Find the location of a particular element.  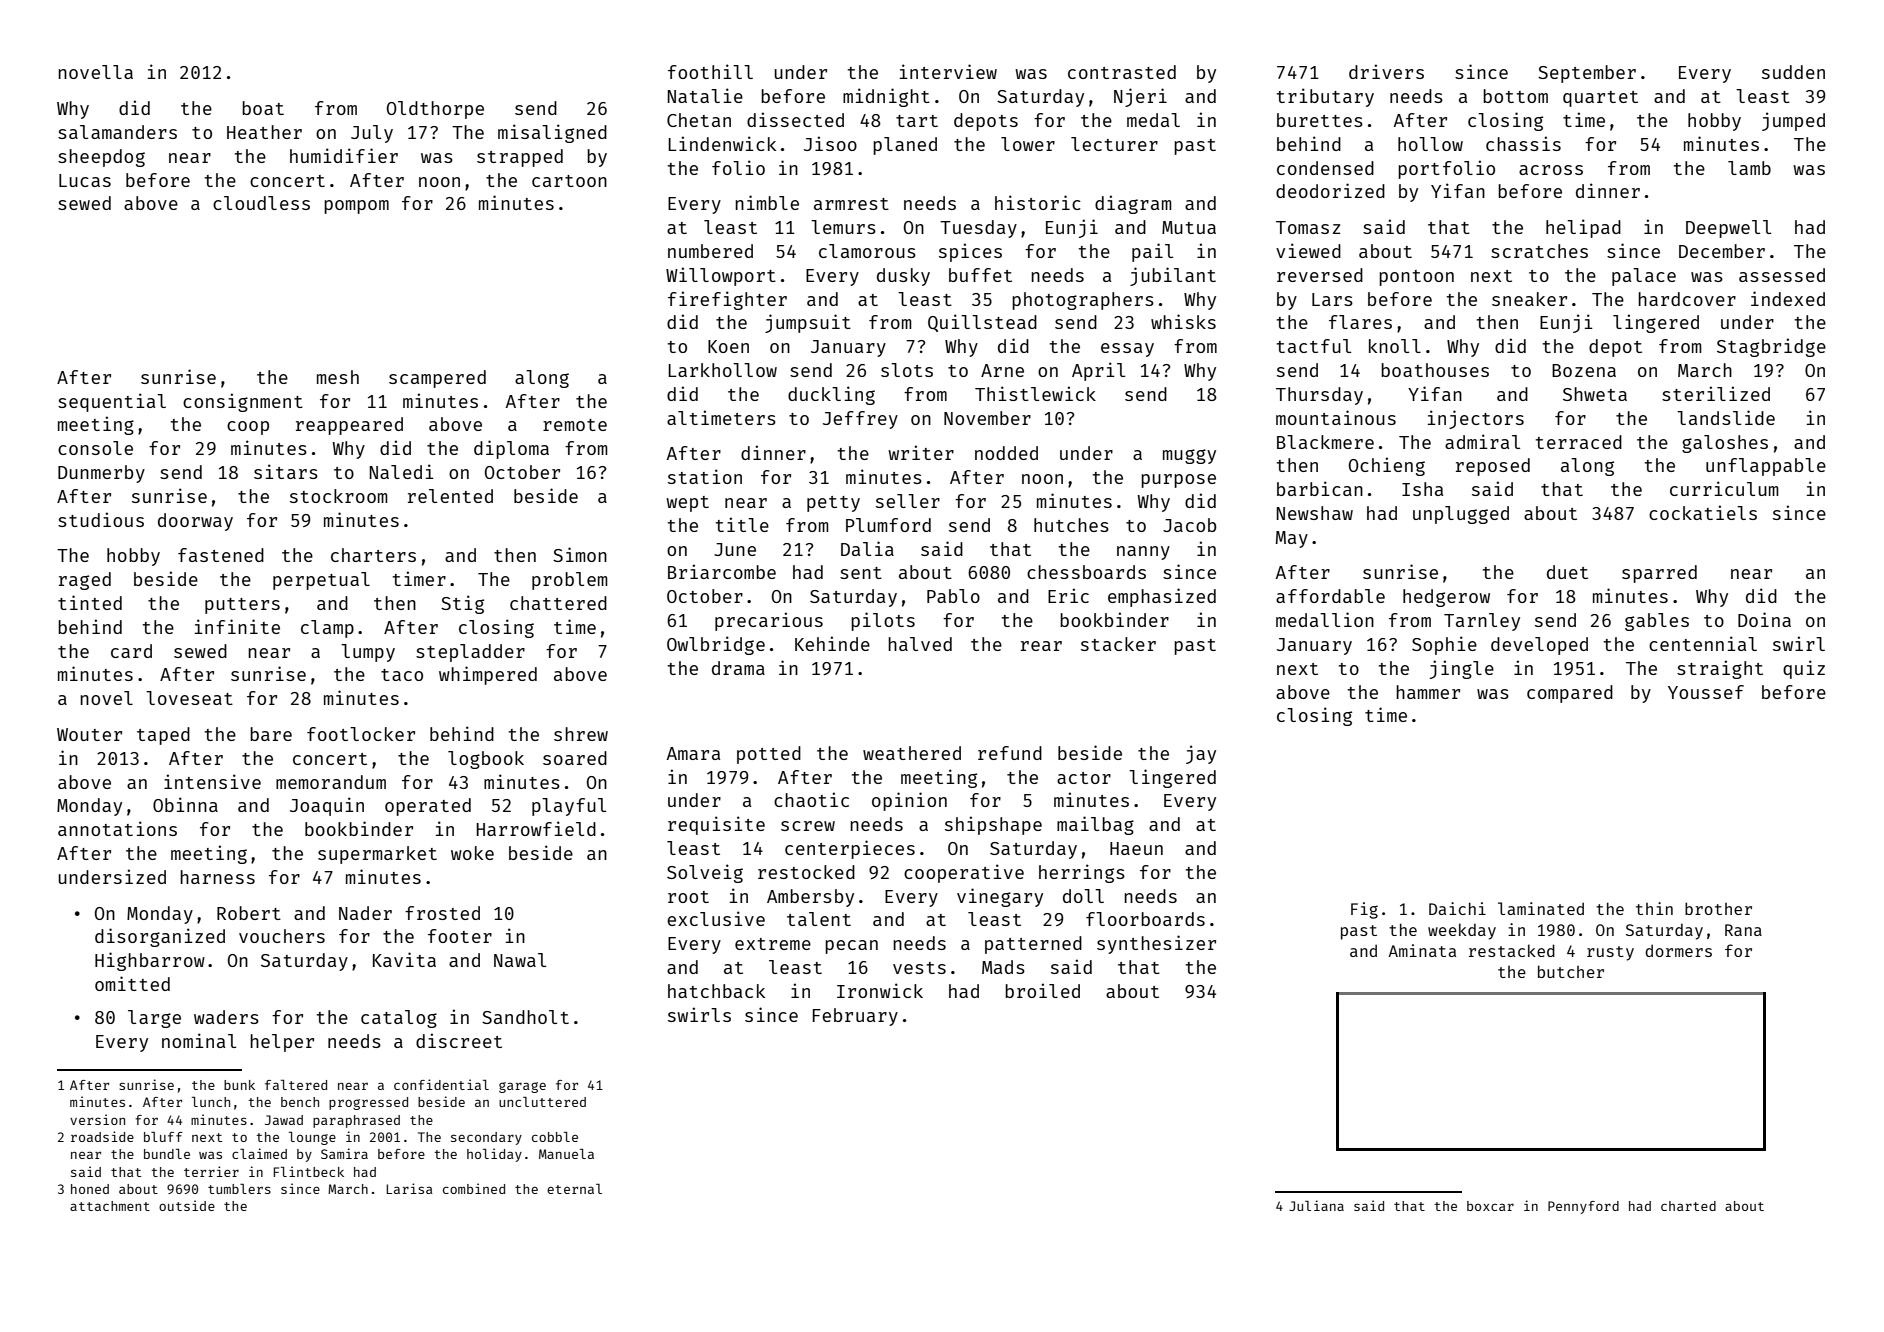

laminated is located at coordinates (1541, 908).
